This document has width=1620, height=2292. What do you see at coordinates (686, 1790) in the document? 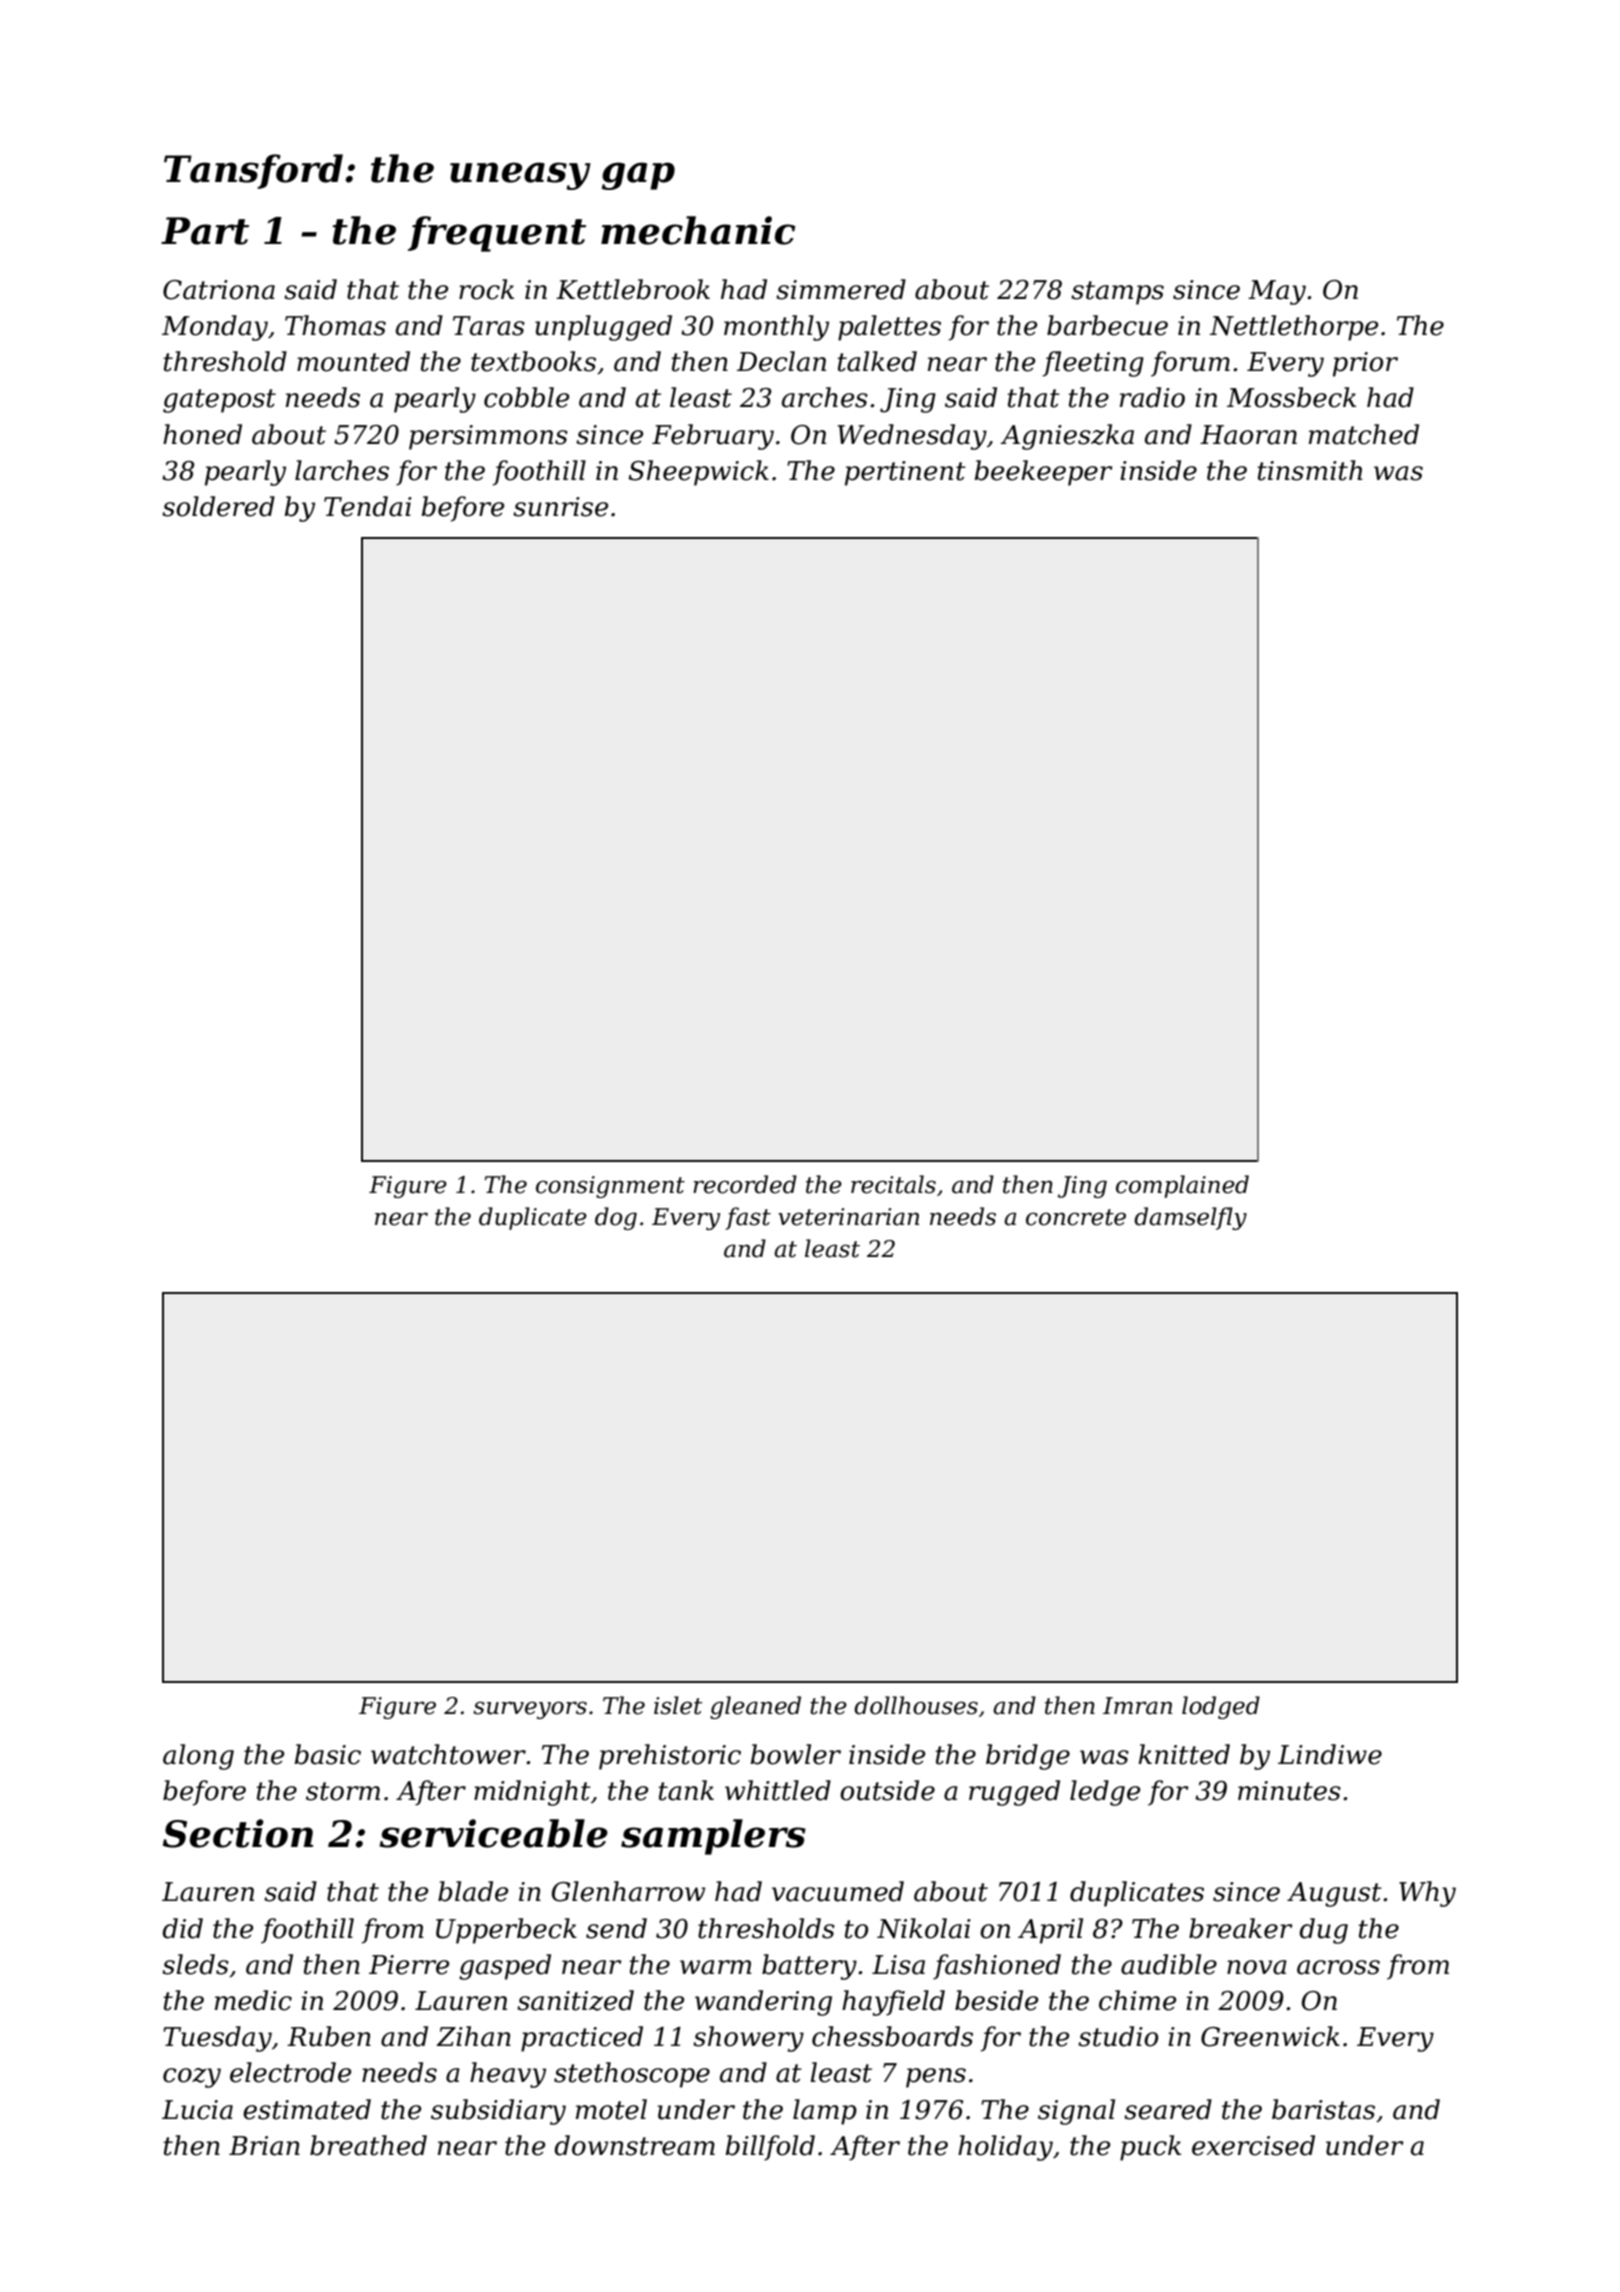
I see `tank` at bounding box center [686, 1790].
